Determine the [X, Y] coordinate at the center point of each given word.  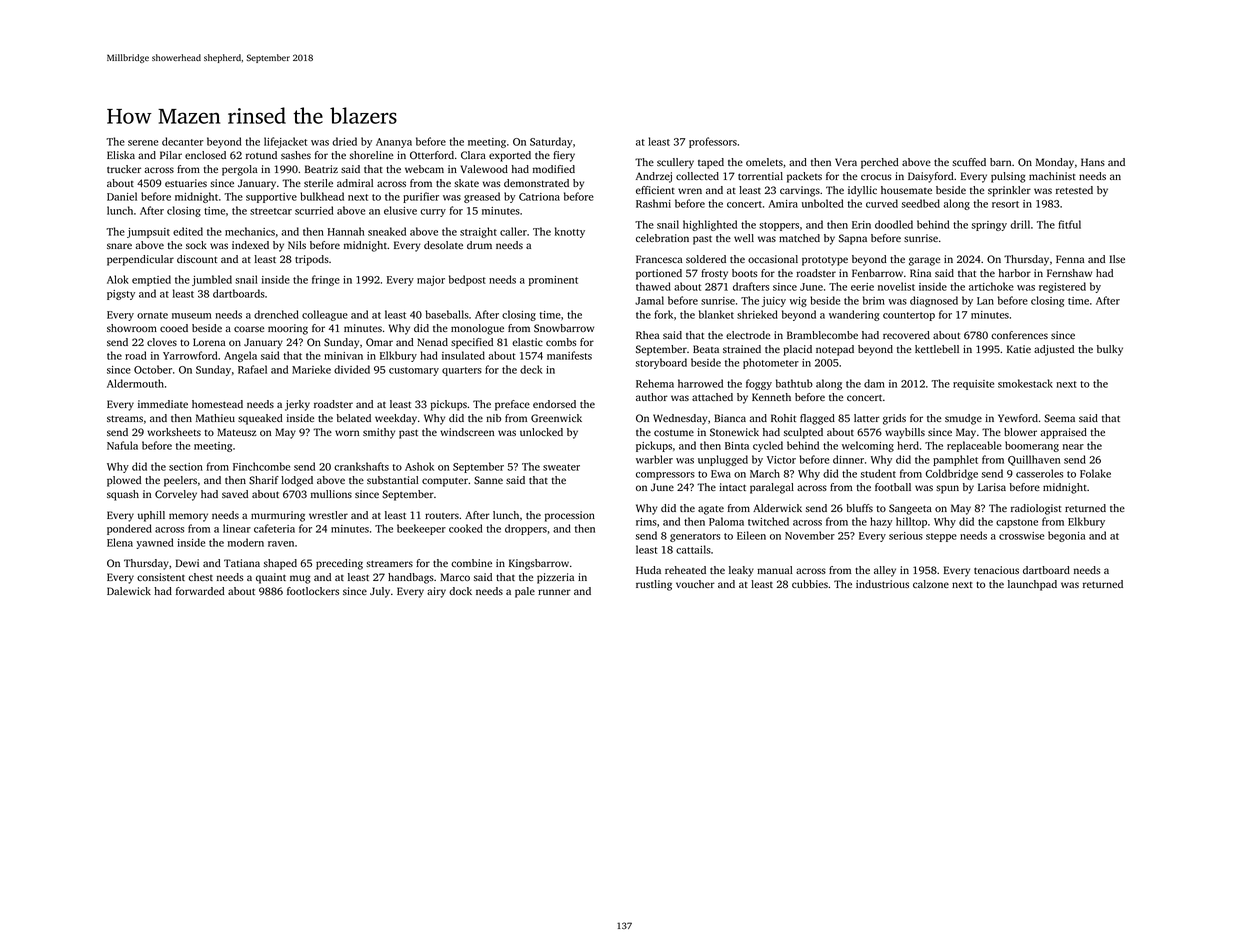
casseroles [1039, 473]
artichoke [991, 286]
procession [570, 516]
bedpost [467, 280]
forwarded [200, 591]
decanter [183, 141]
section [186, 467]
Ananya [394, 143]
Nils [297, 245]
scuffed [969, 162]
